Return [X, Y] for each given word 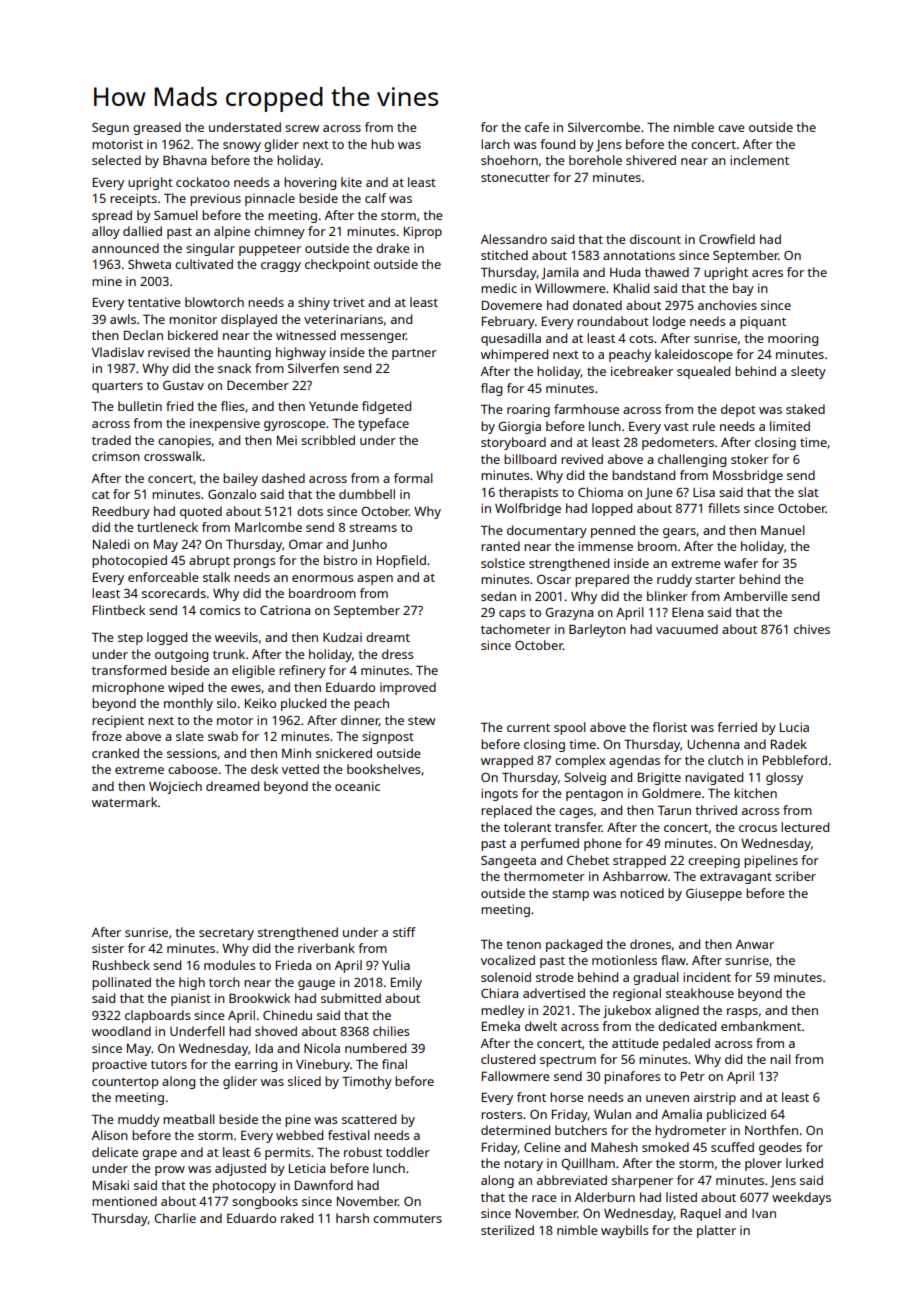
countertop [125, 1083]
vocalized [508, 960]
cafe [537, 127]
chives [812, 629]
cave [731, 128]
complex [580, 761]
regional [637, 994]
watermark [124, 802]
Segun [110, 129]
